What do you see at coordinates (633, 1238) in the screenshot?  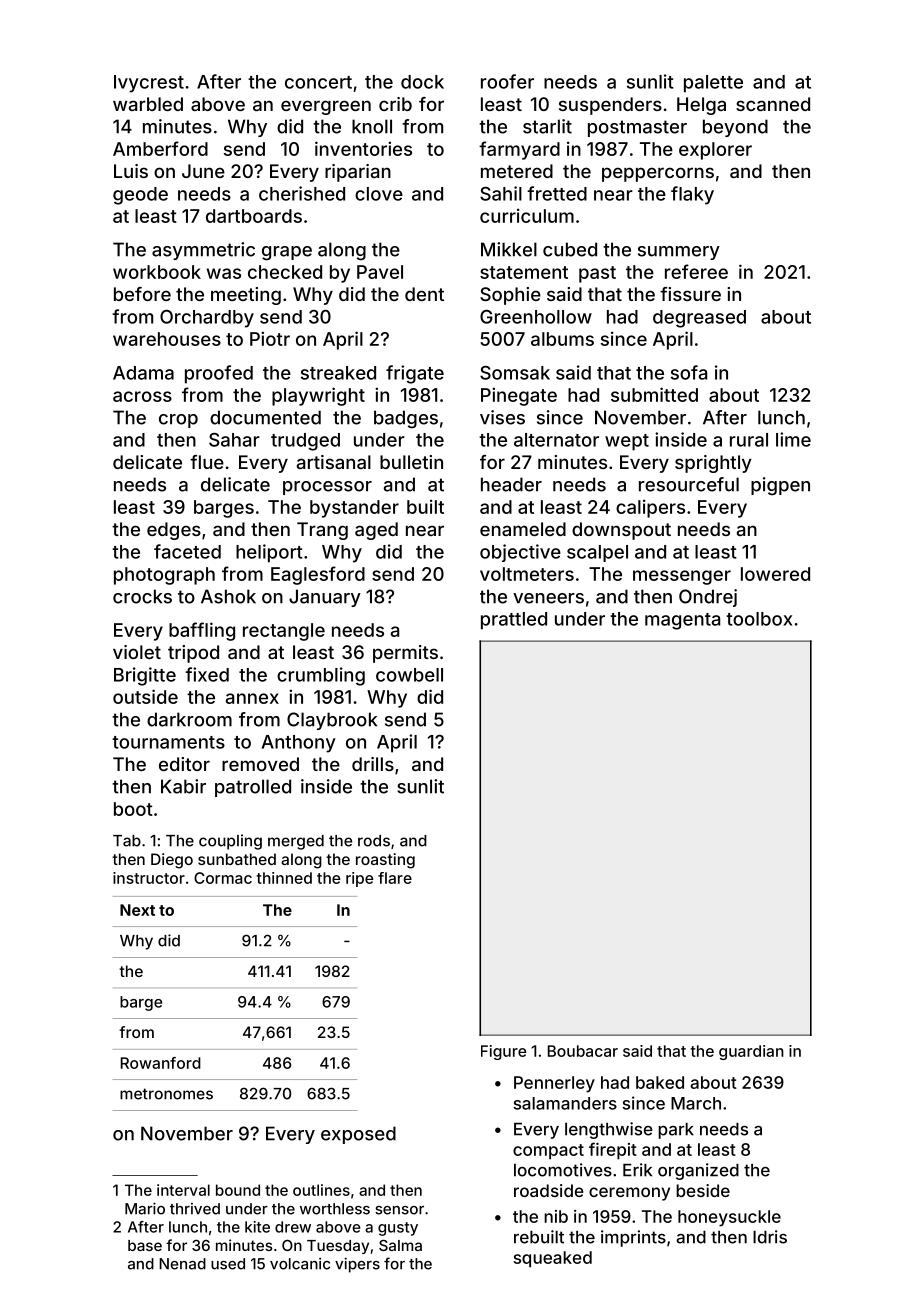 I see `imprints` at bounding box center [633, 1238].
